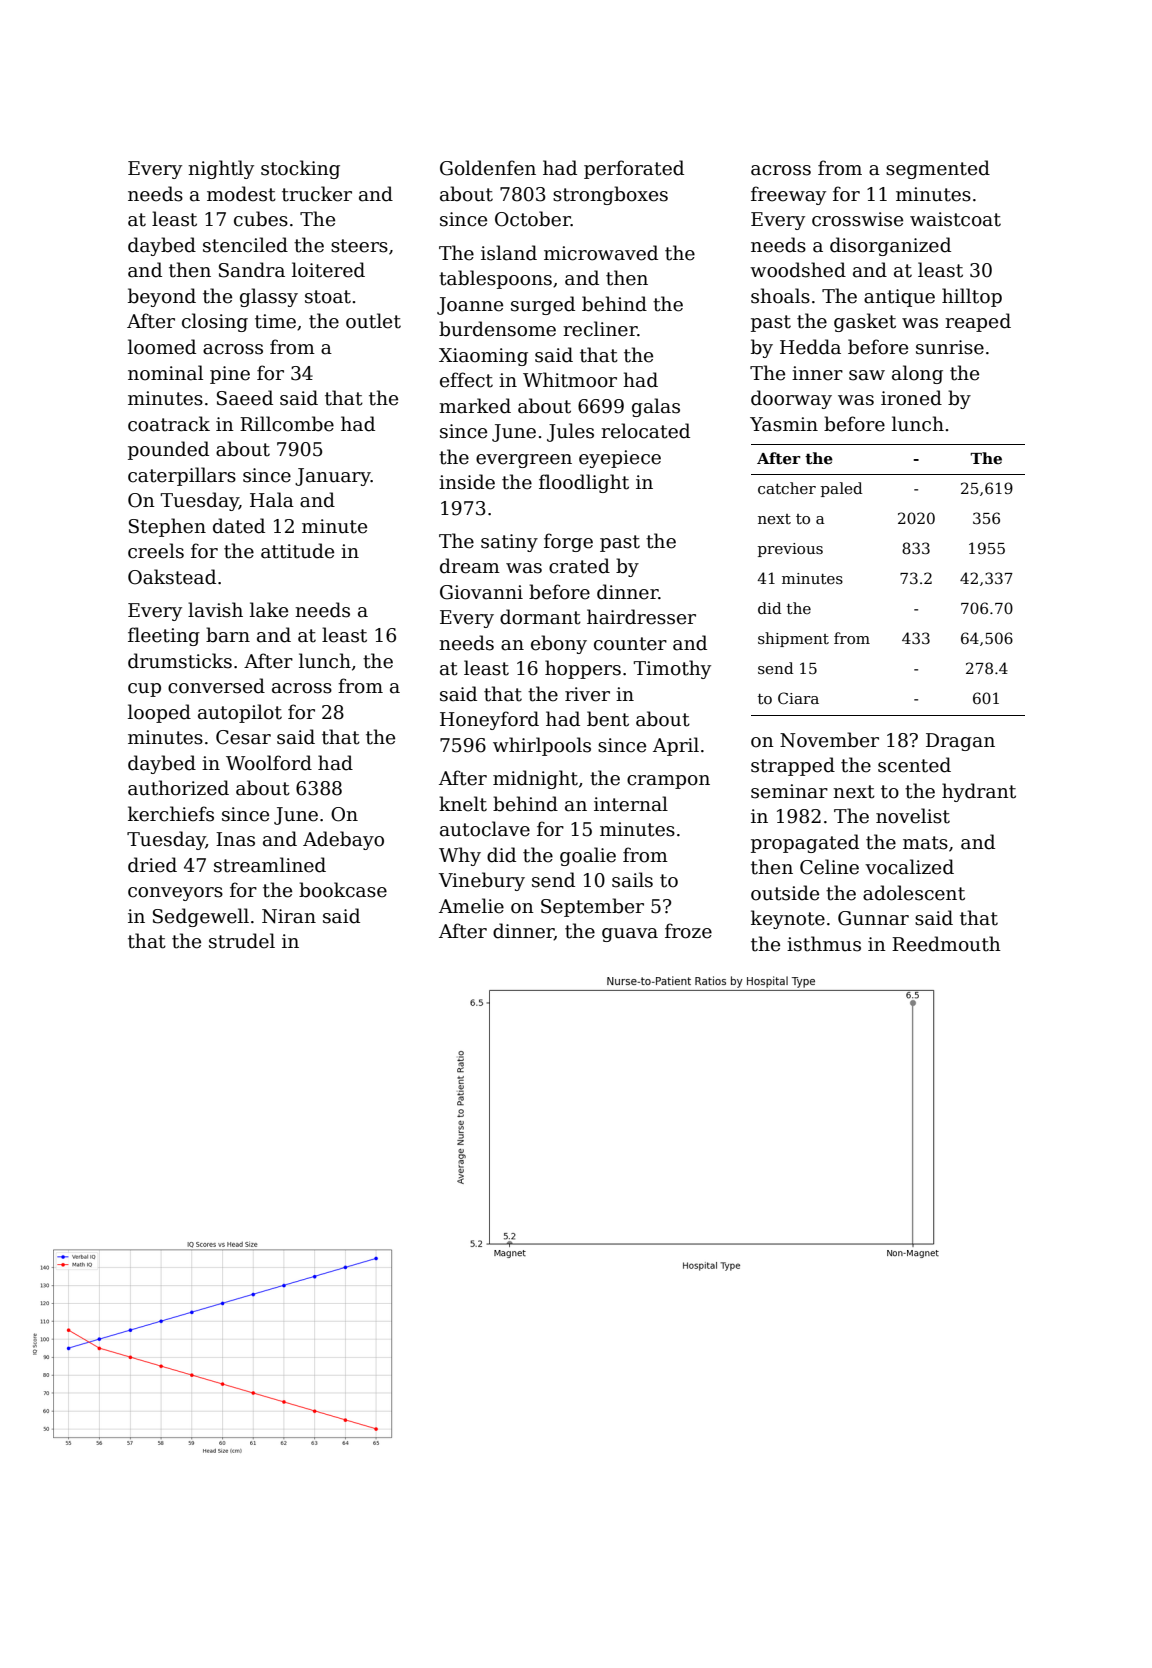  What do you see at coordinates (790, 550) in the image?
I see `previous` at bounding box center [790, 550].
